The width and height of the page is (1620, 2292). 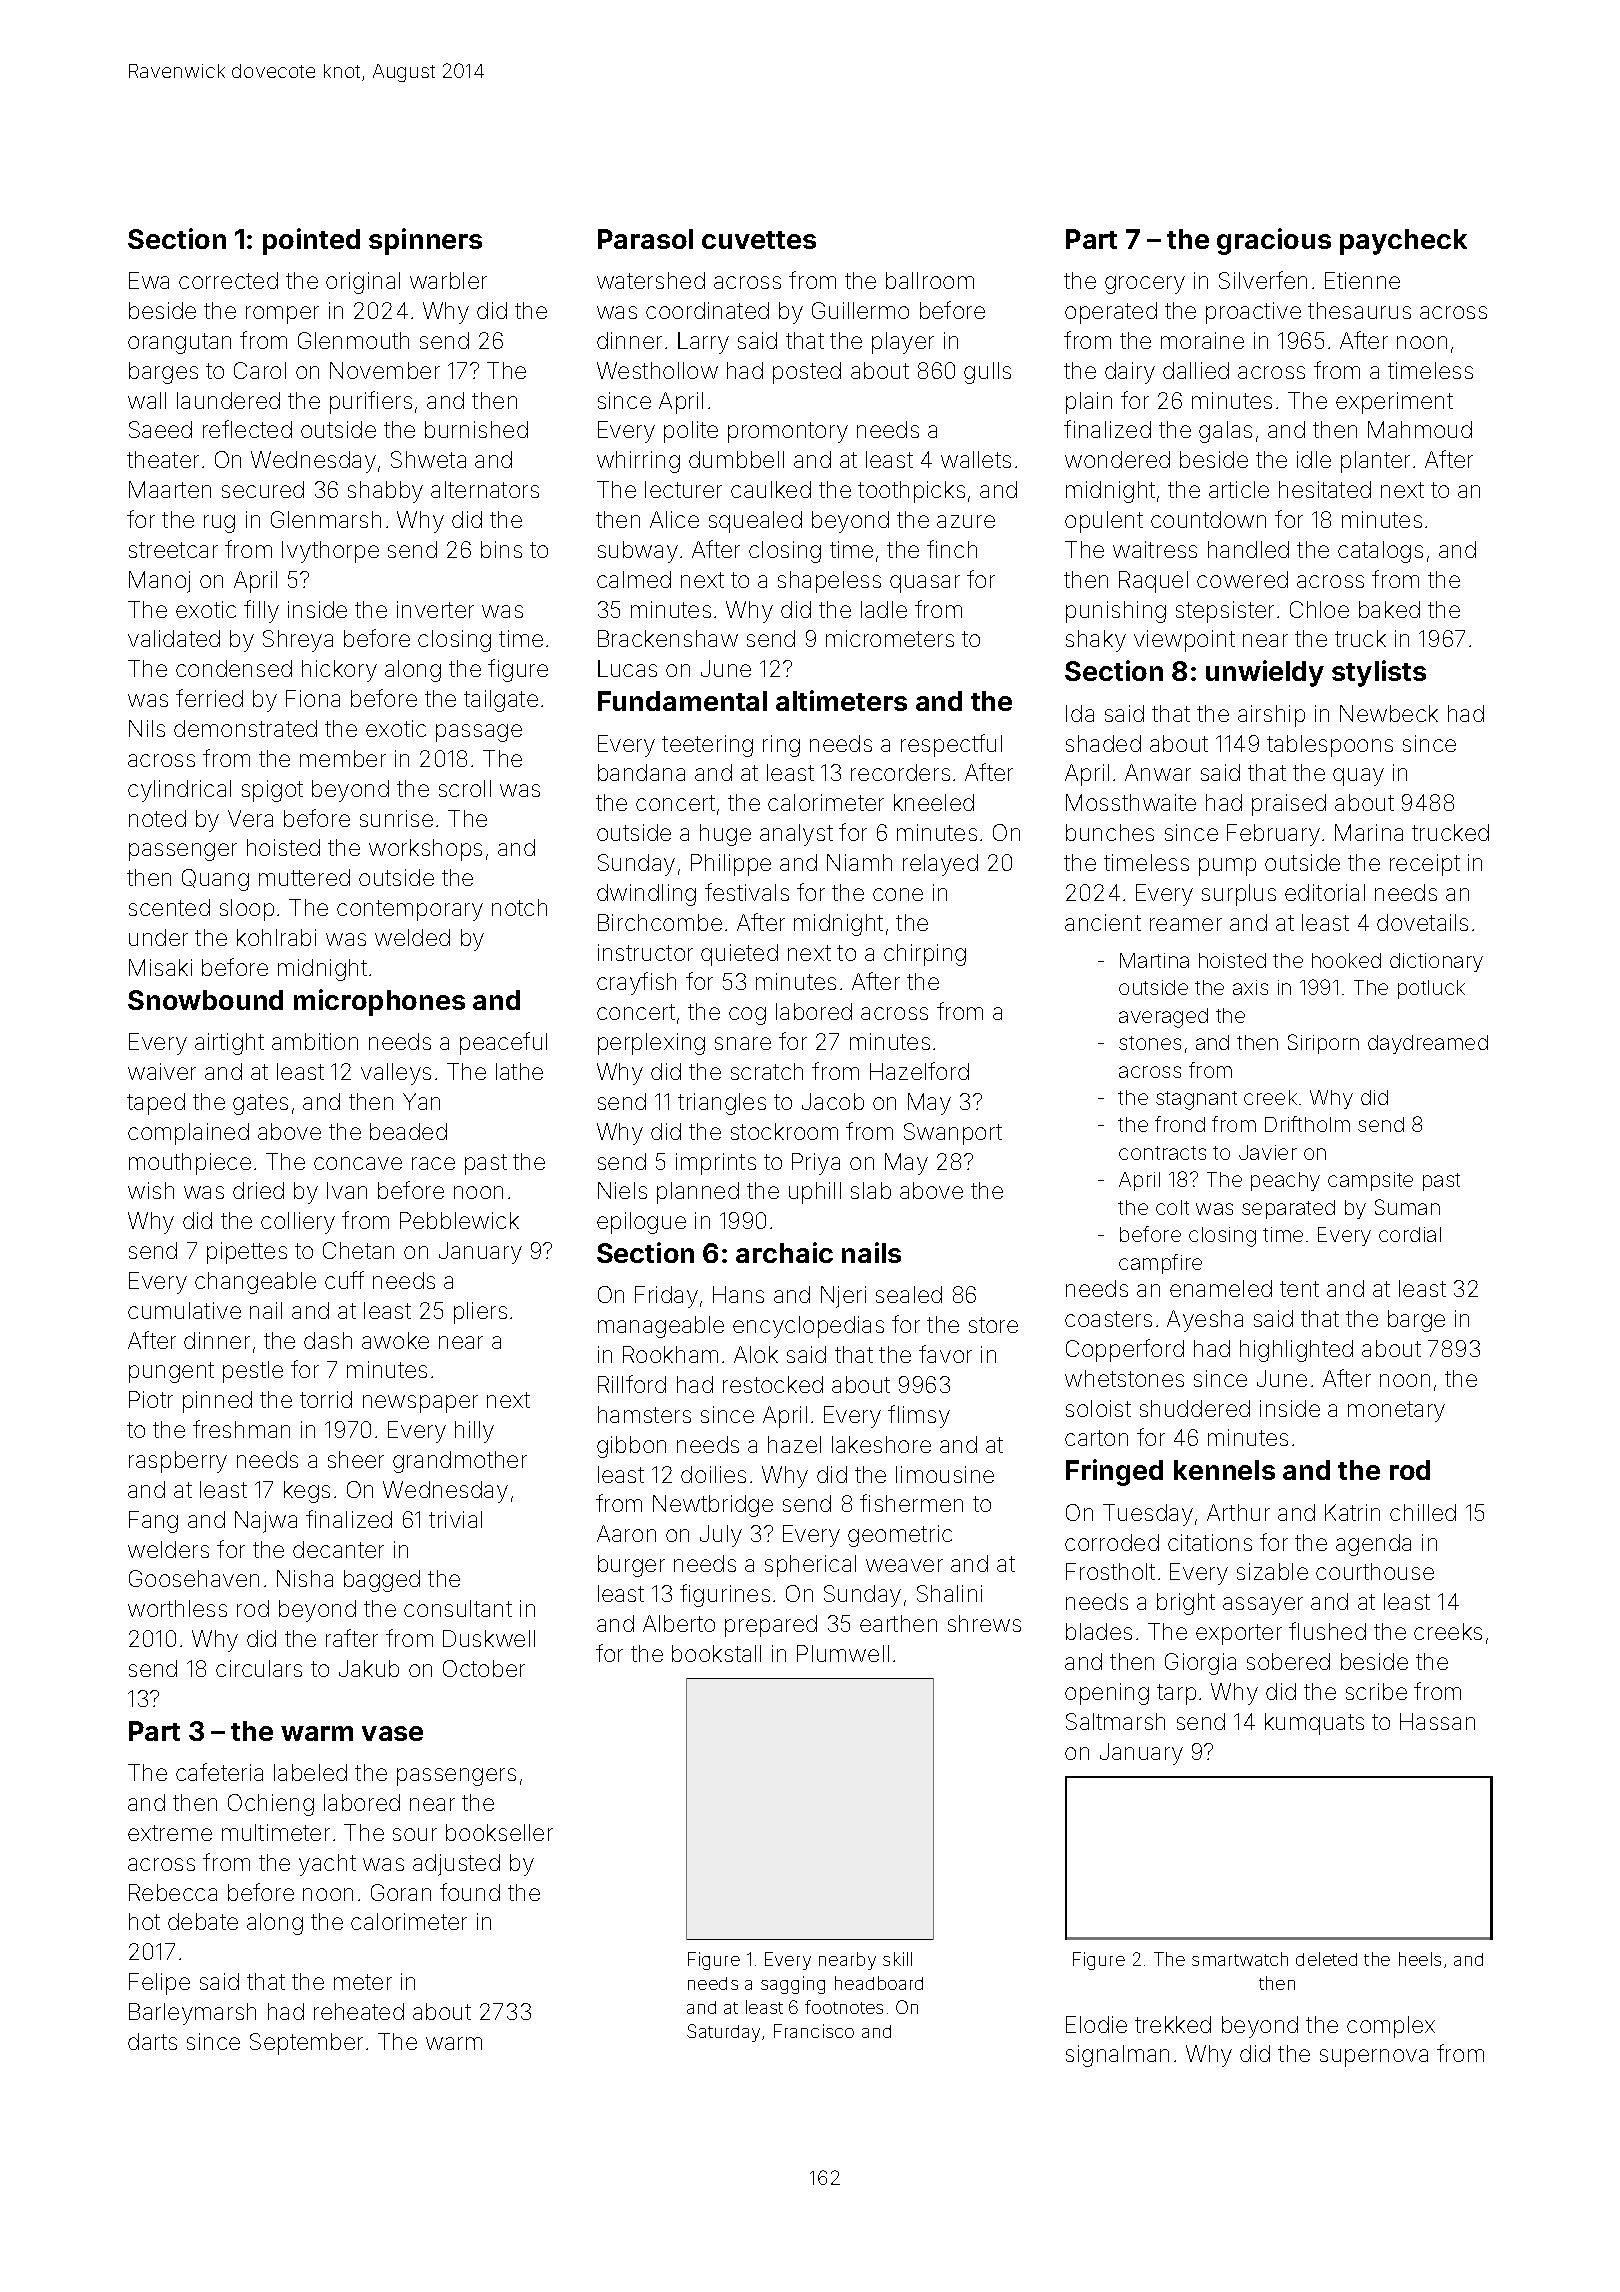 I want to click on shapeless, so click(x=829, y=582).
